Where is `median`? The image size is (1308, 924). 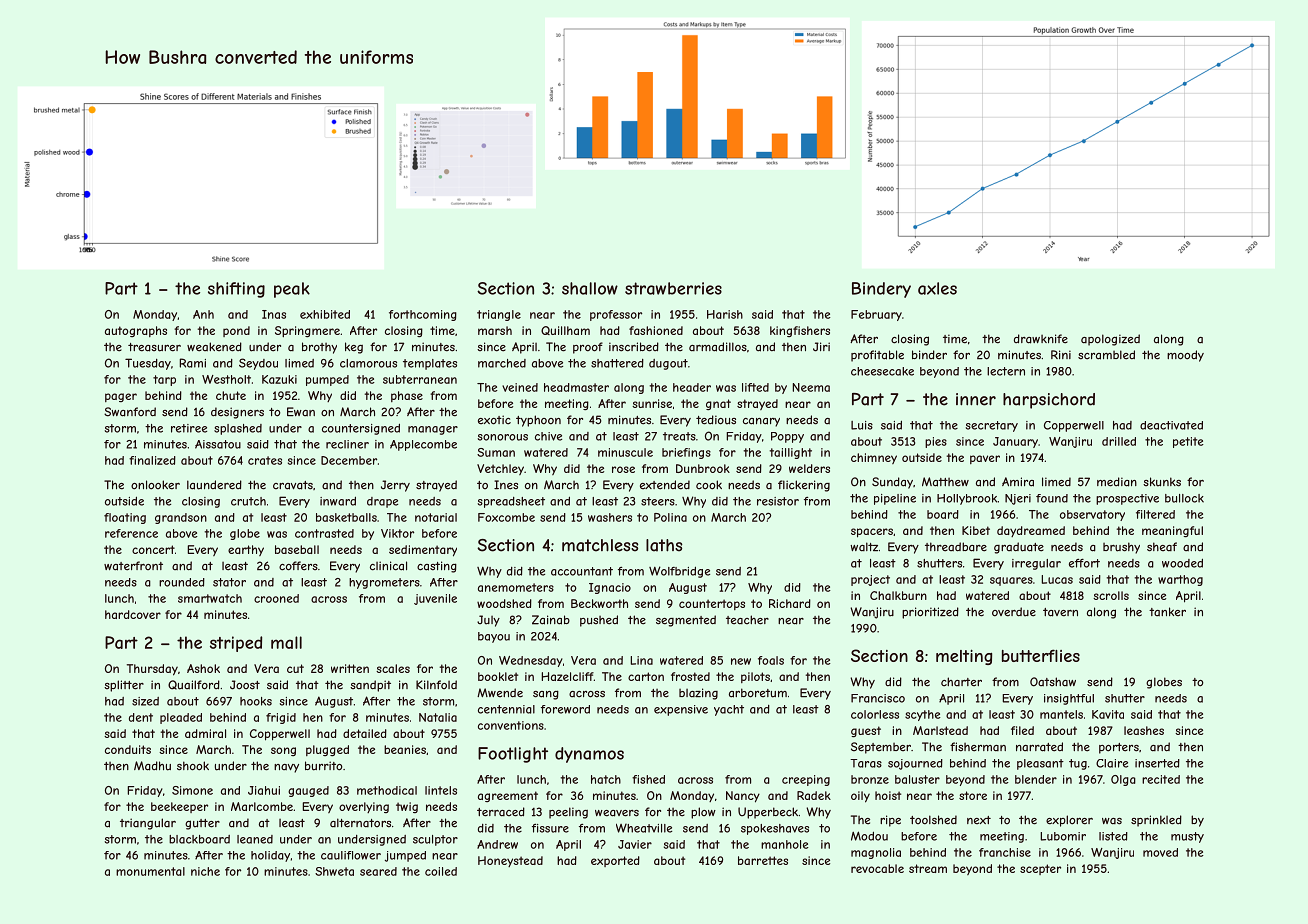 median is located at coordinates (1117, 482).
